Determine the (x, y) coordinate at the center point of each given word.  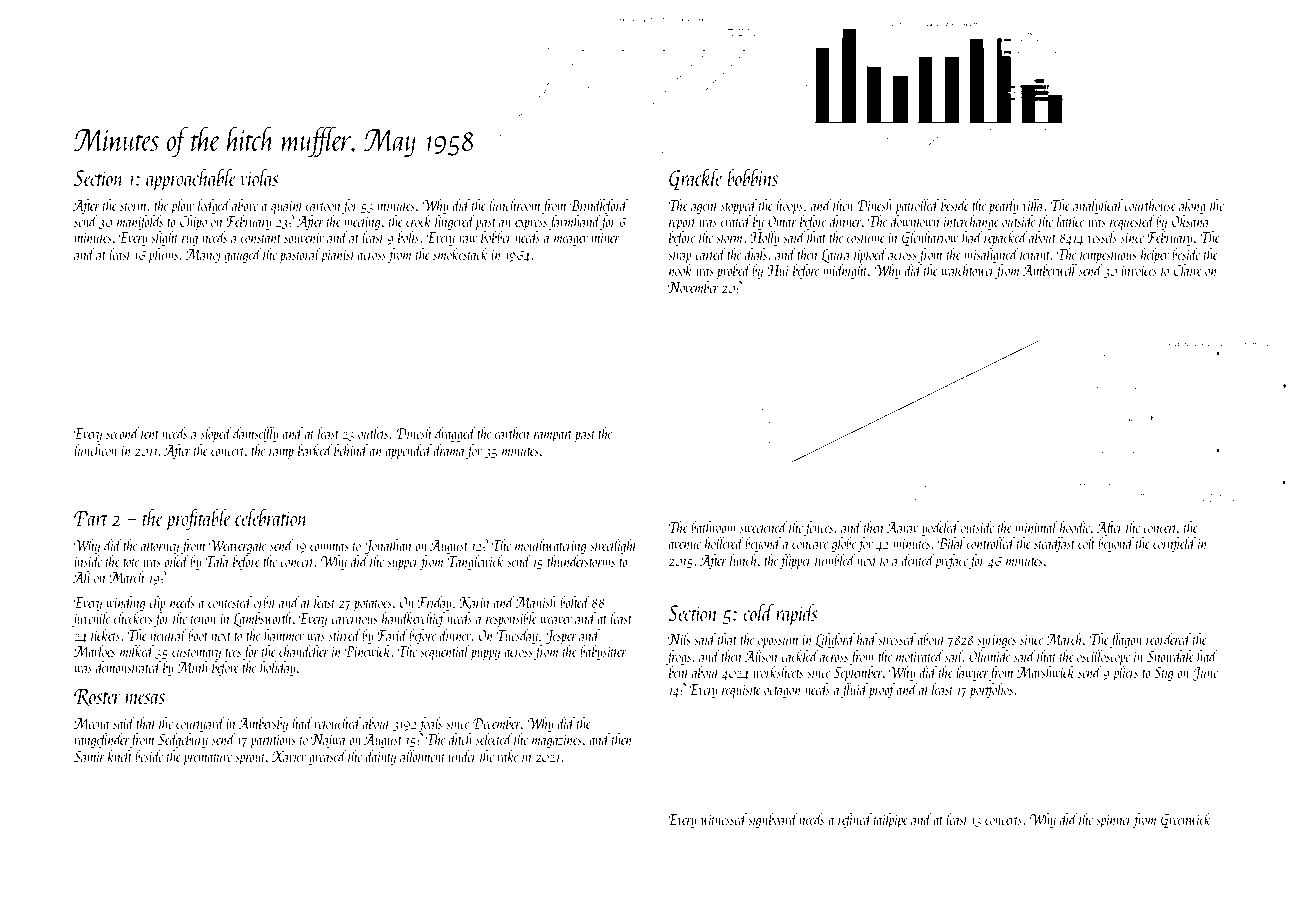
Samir (89, 756)
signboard (773, 820)
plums (163, 255)
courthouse (1150, 205)
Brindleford (599, 206)
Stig (1163, 674)
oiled (176, 561)
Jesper (561, 637)
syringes (996, 641)
